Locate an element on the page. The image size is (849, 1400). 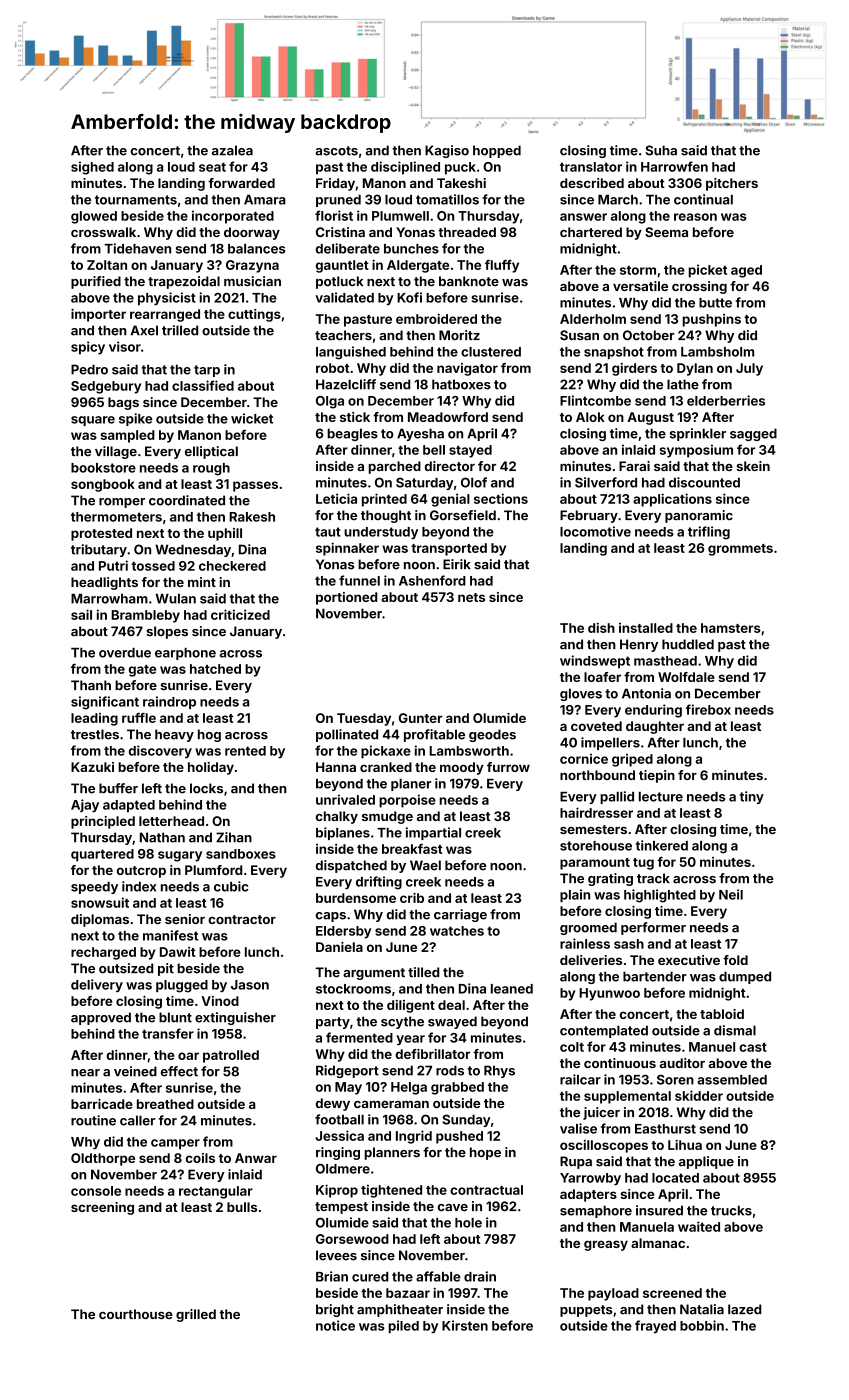
plain is located at coordinates (575, 895).
